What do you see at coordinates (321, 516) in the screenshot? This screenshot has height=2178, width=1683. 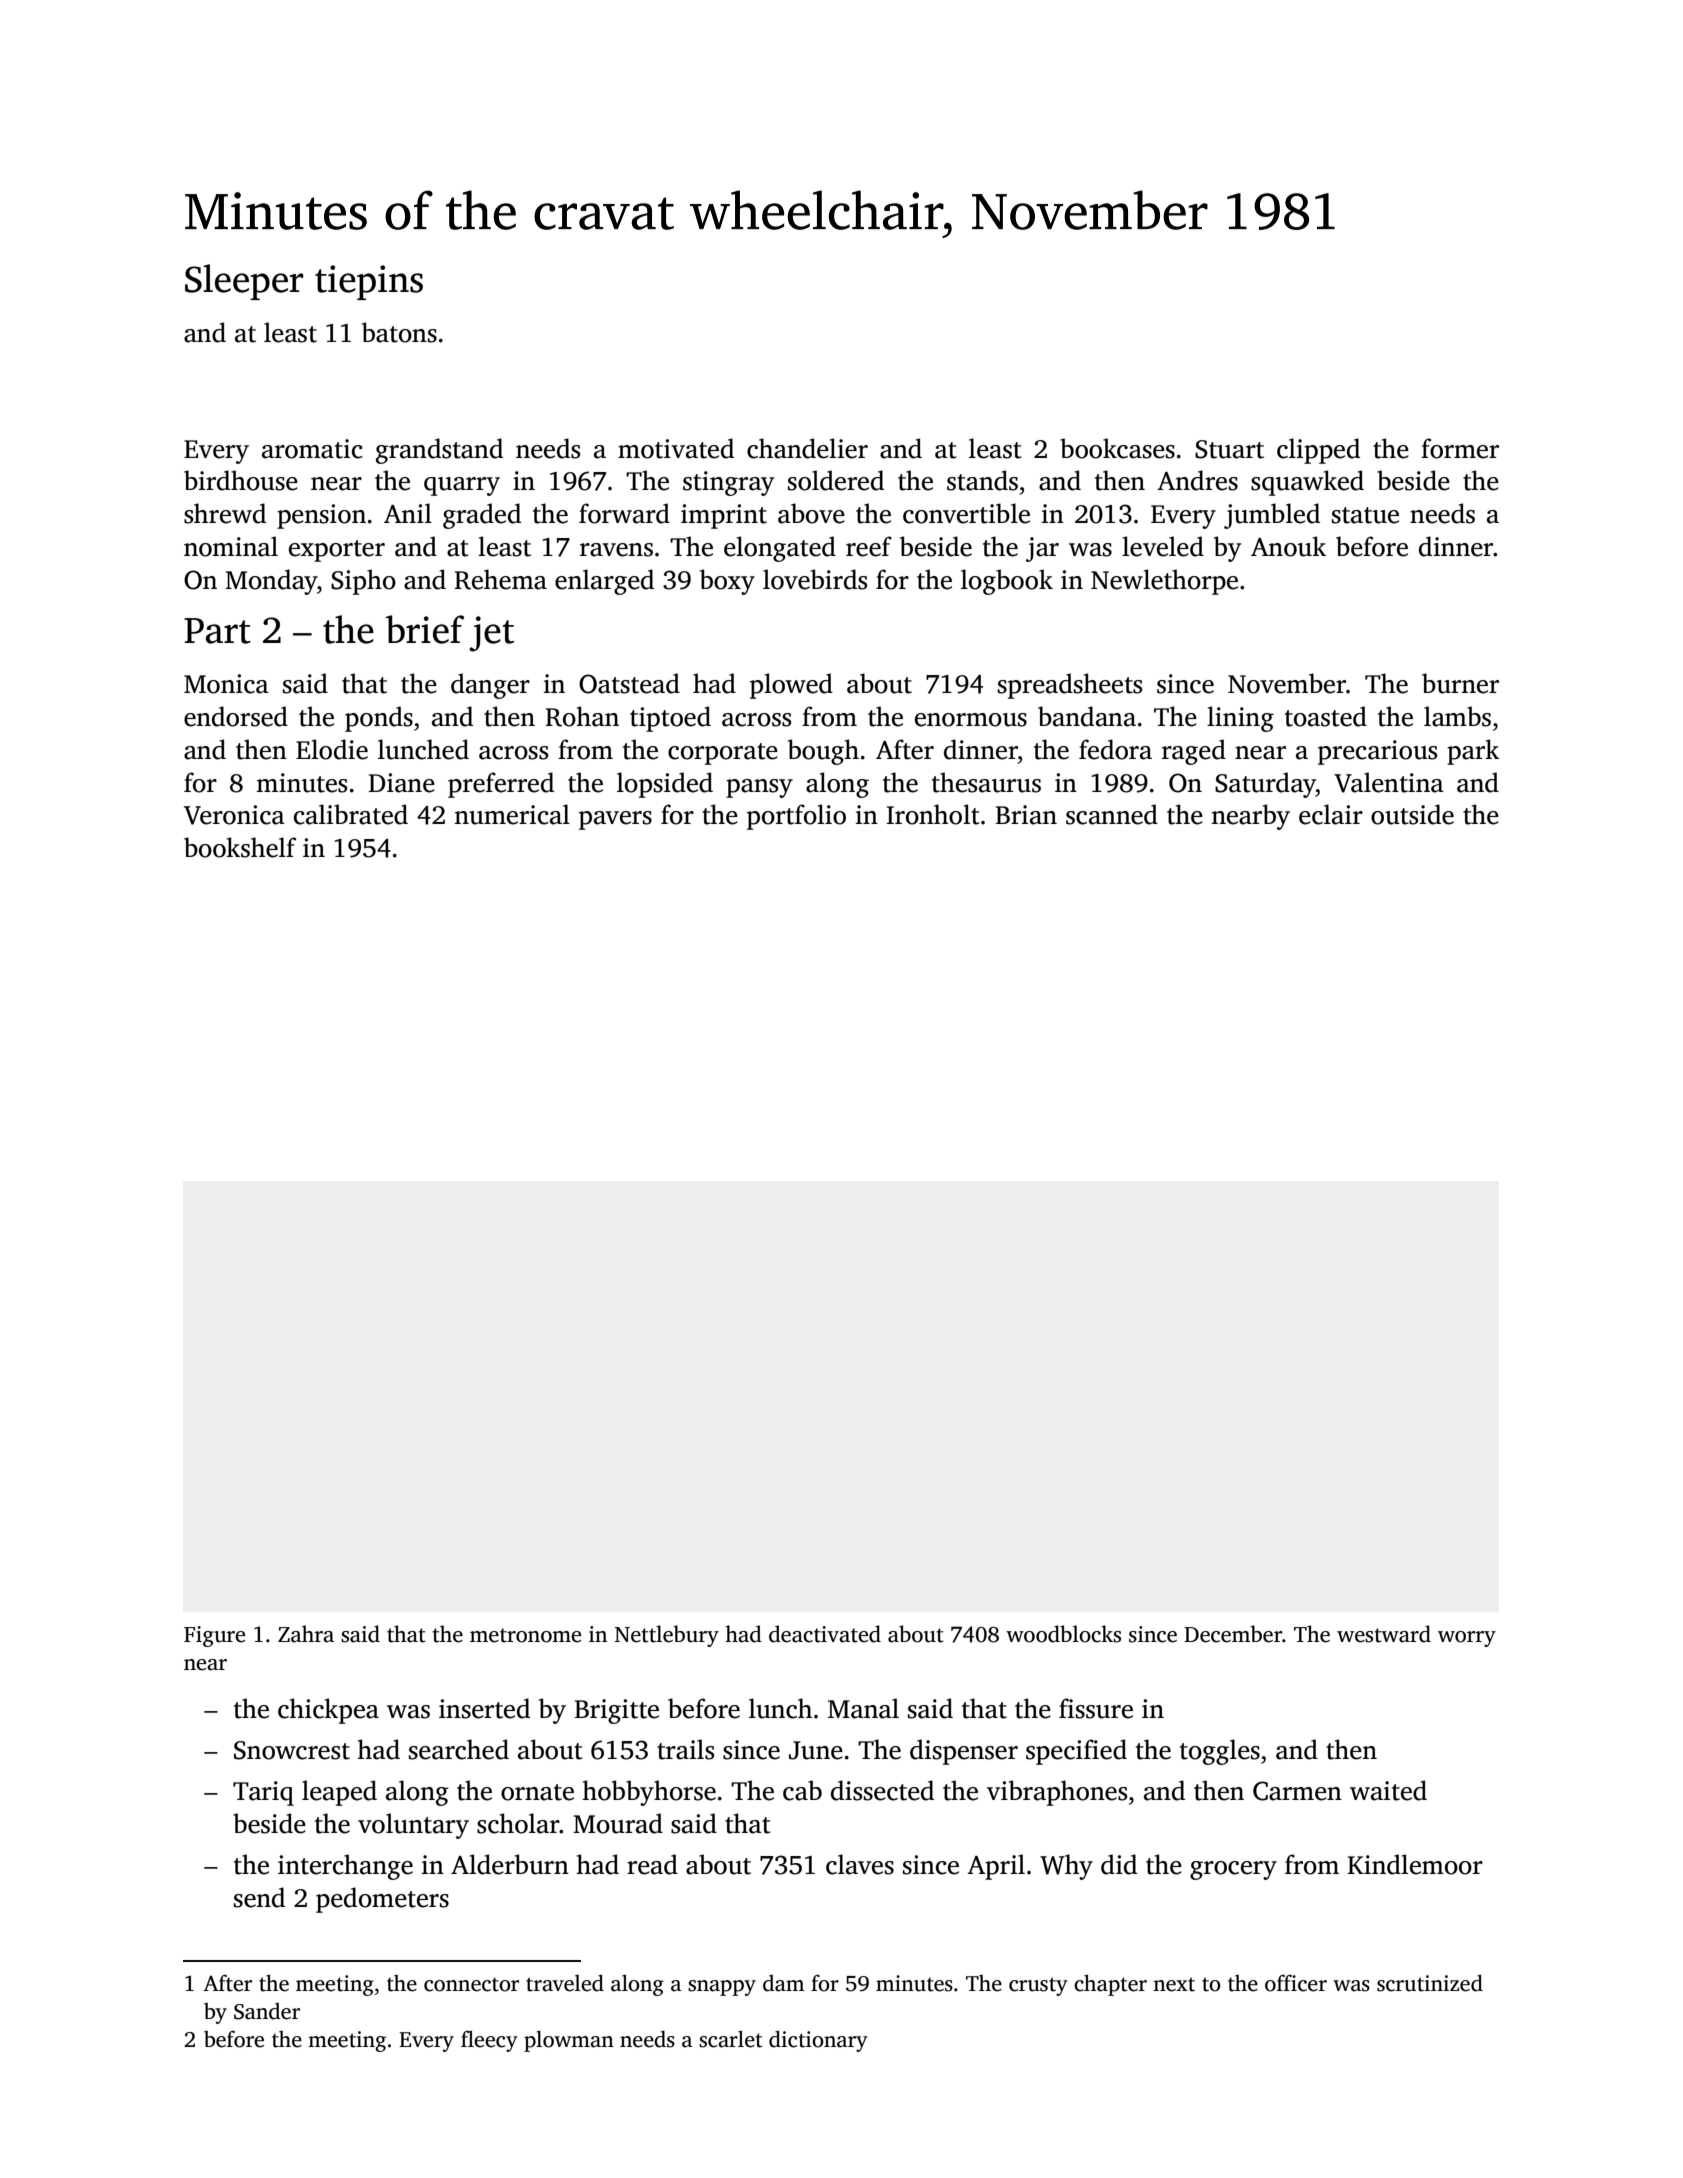 I see `pension` at bounding box center [321, 516].
